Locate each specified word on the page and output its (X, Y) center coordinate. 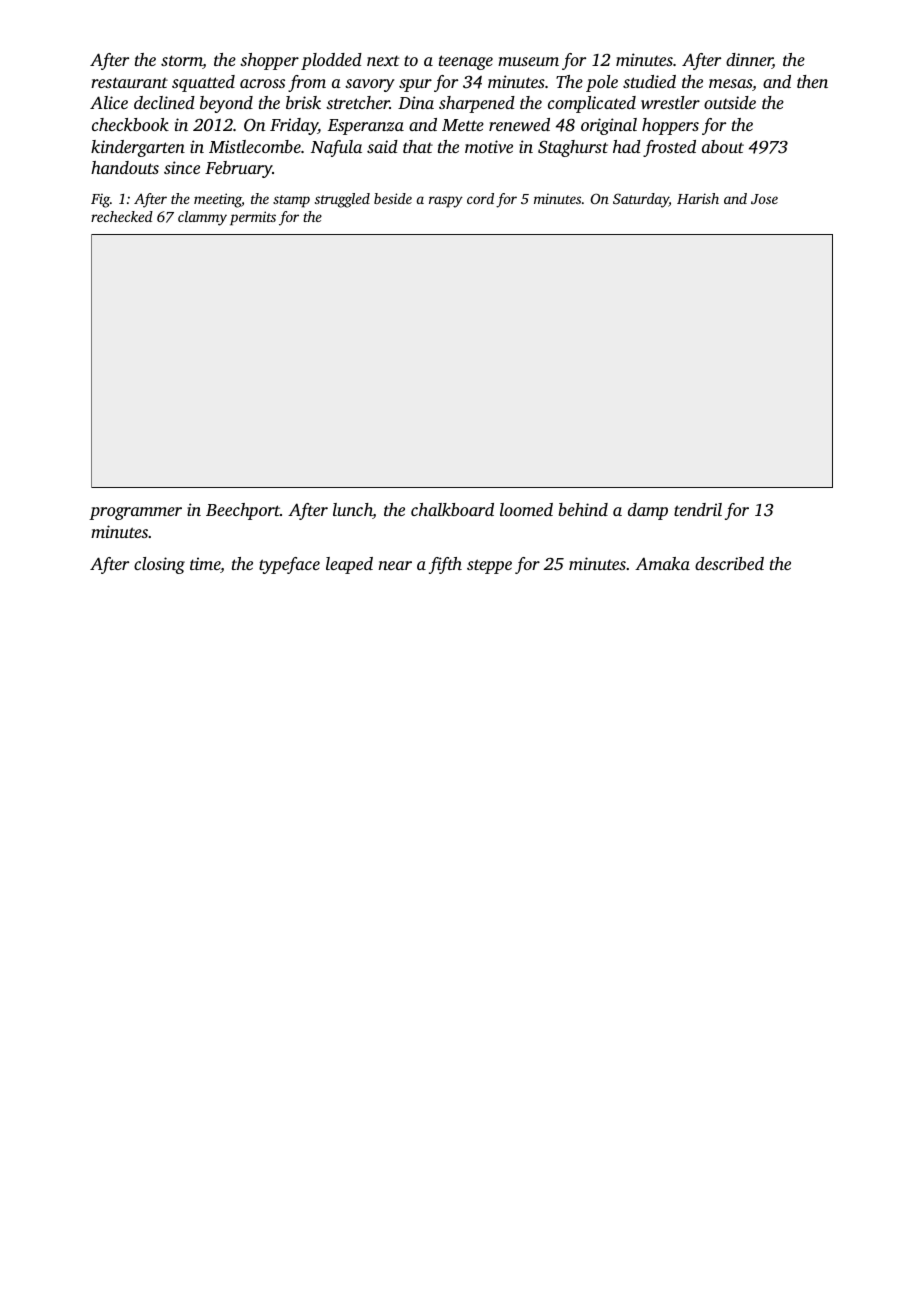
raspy (446, 202)
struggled (342, 200)
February (238, 169)
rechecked (122, 216)
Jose (764, 199)
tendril (698, 509)
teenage (466, 62)
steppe (489, 566)
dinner (749, 61)
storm (182, 62)
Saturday (641, 200)
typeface (289, 565)
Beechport (243, 511)
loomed (526, 509)
